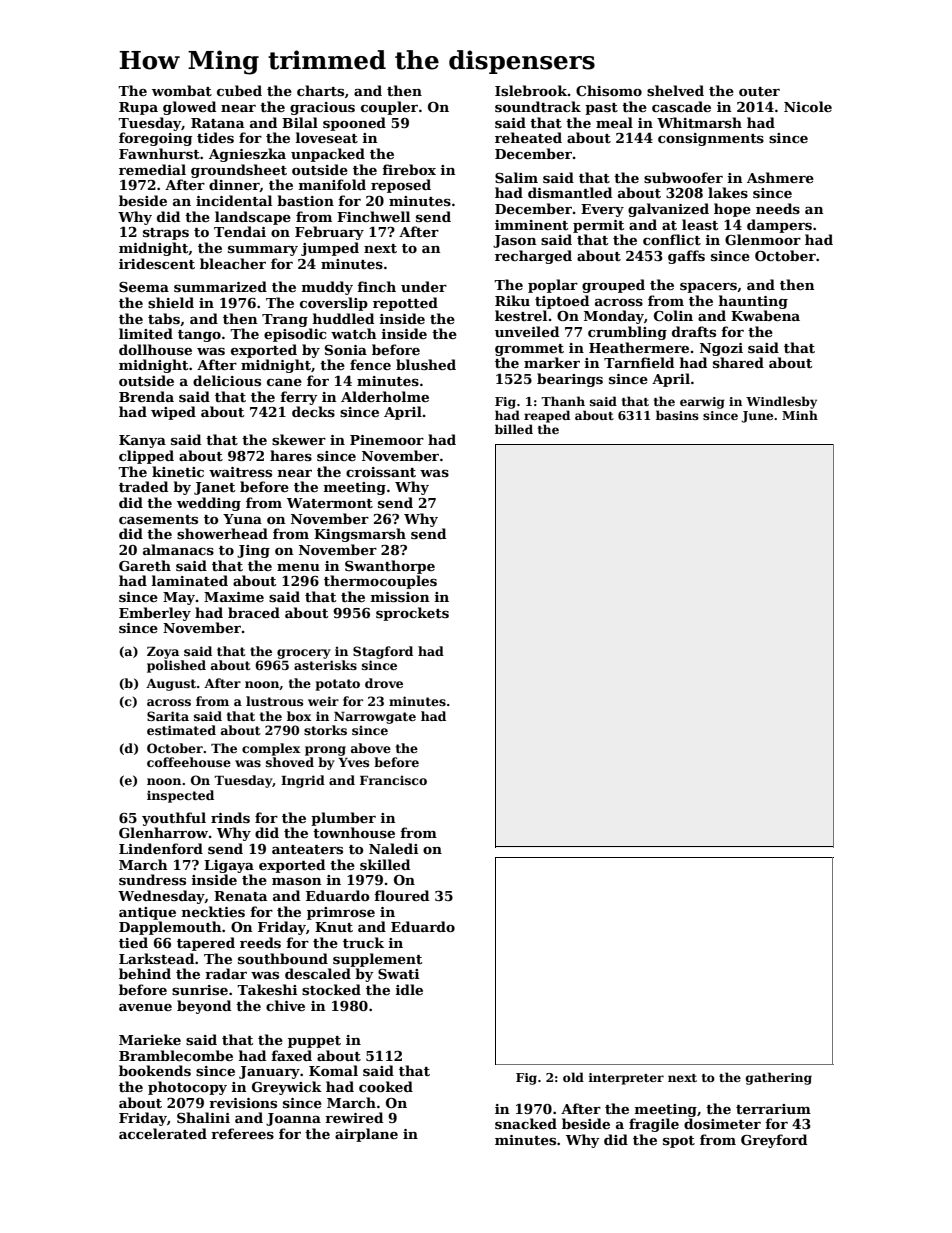 This screenshot has width=952, height=1233. What do you see at coordinates (526, 1123) in the screenshot?
I see `snacked` at bounding box center [526, 1123].
